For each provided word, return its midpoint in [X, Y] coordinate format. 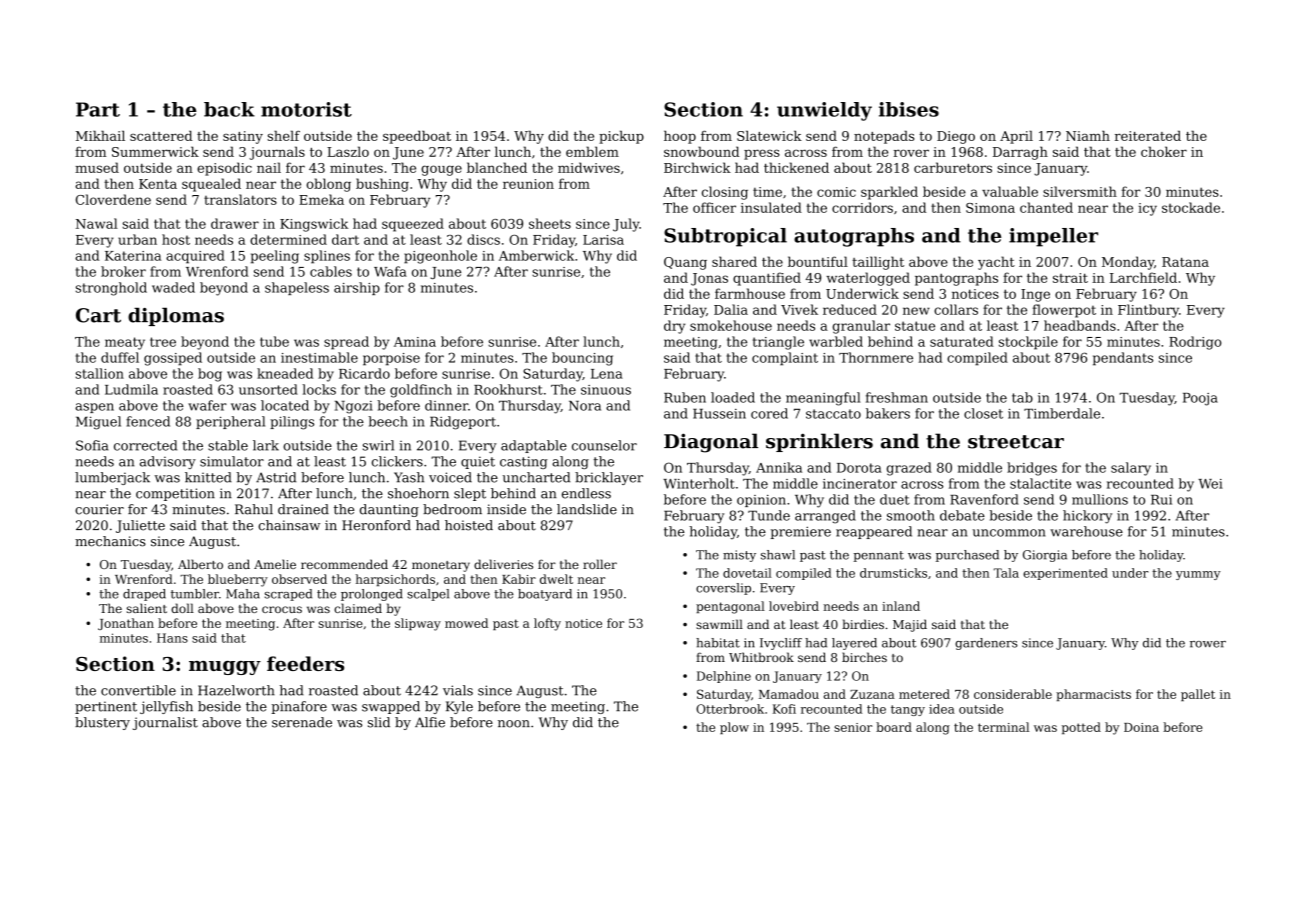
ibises [909, 109]
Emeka [321, 199]
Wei [1210, 484]
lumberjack [112, 478]
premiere [801, 532]
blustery [102, 723]
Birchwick [697, 167]
